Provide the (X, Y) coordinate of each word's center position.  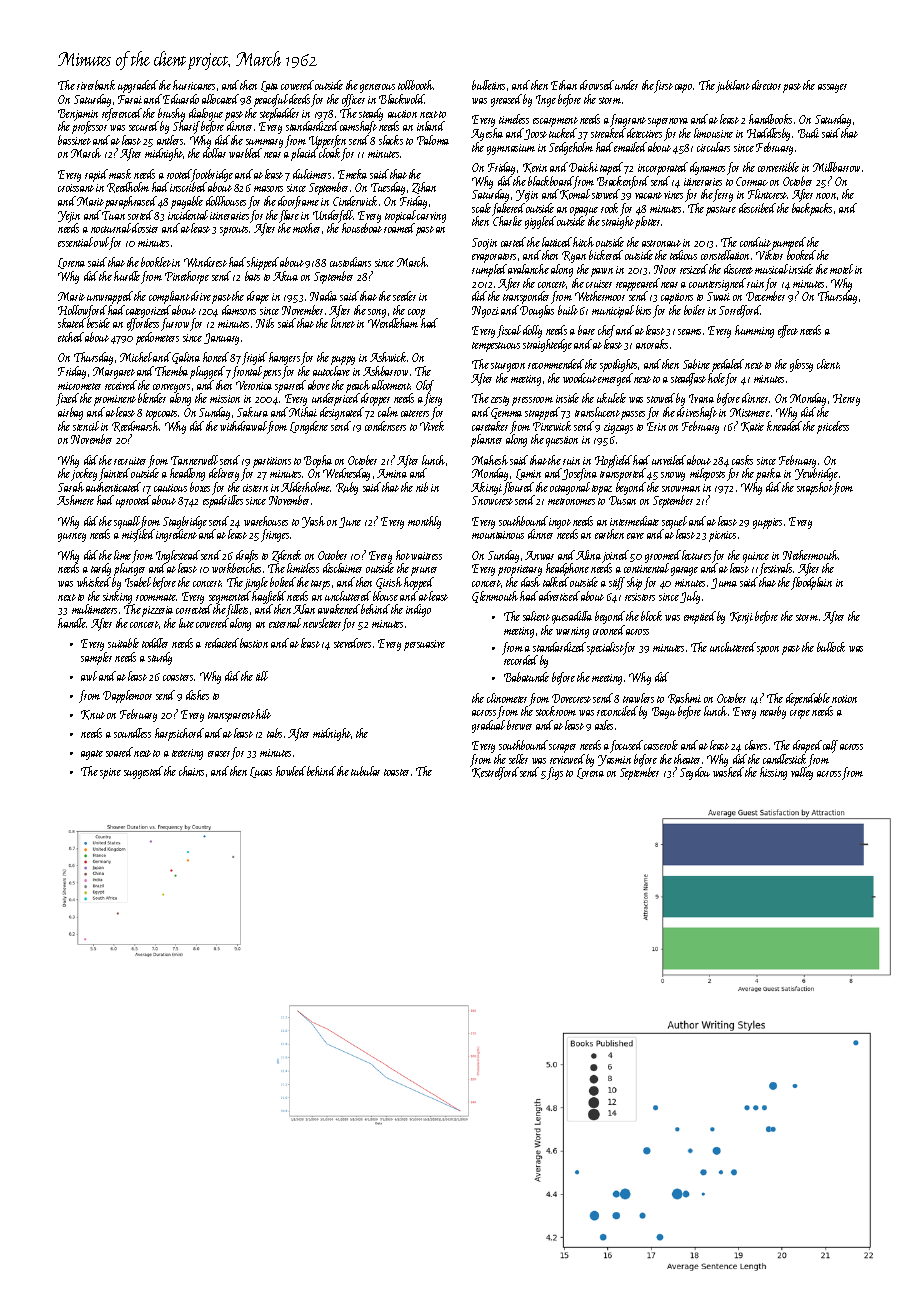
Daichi (583, 167)
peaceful (271, 100)
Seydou (695, 773)
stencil (86, 426)
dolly (532, 331)
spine (110, 773)
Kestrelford (495, 773)
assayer (832, 88)
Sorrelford (740, 311)
